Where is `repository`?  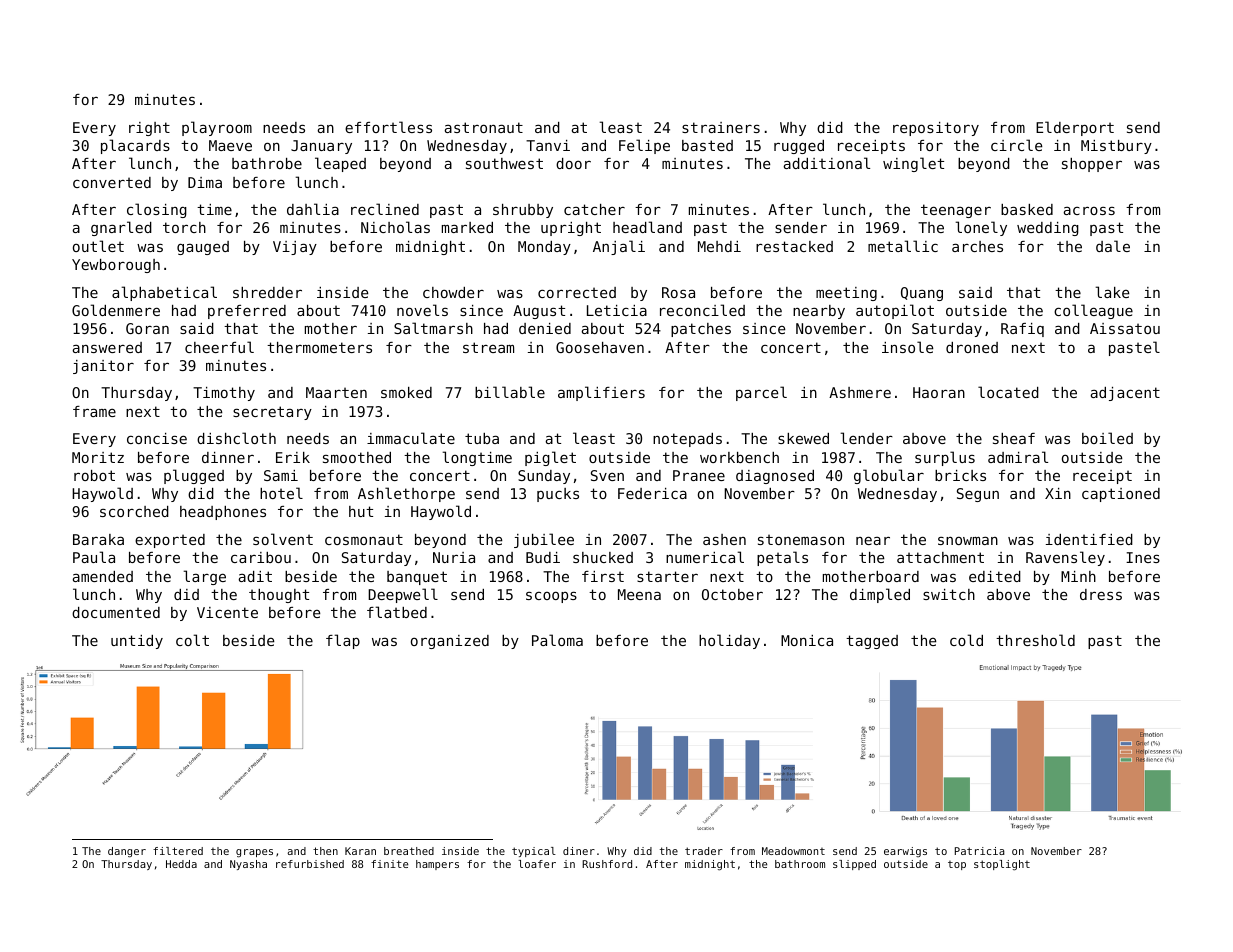 repository is located at coordinates (936, 129).
